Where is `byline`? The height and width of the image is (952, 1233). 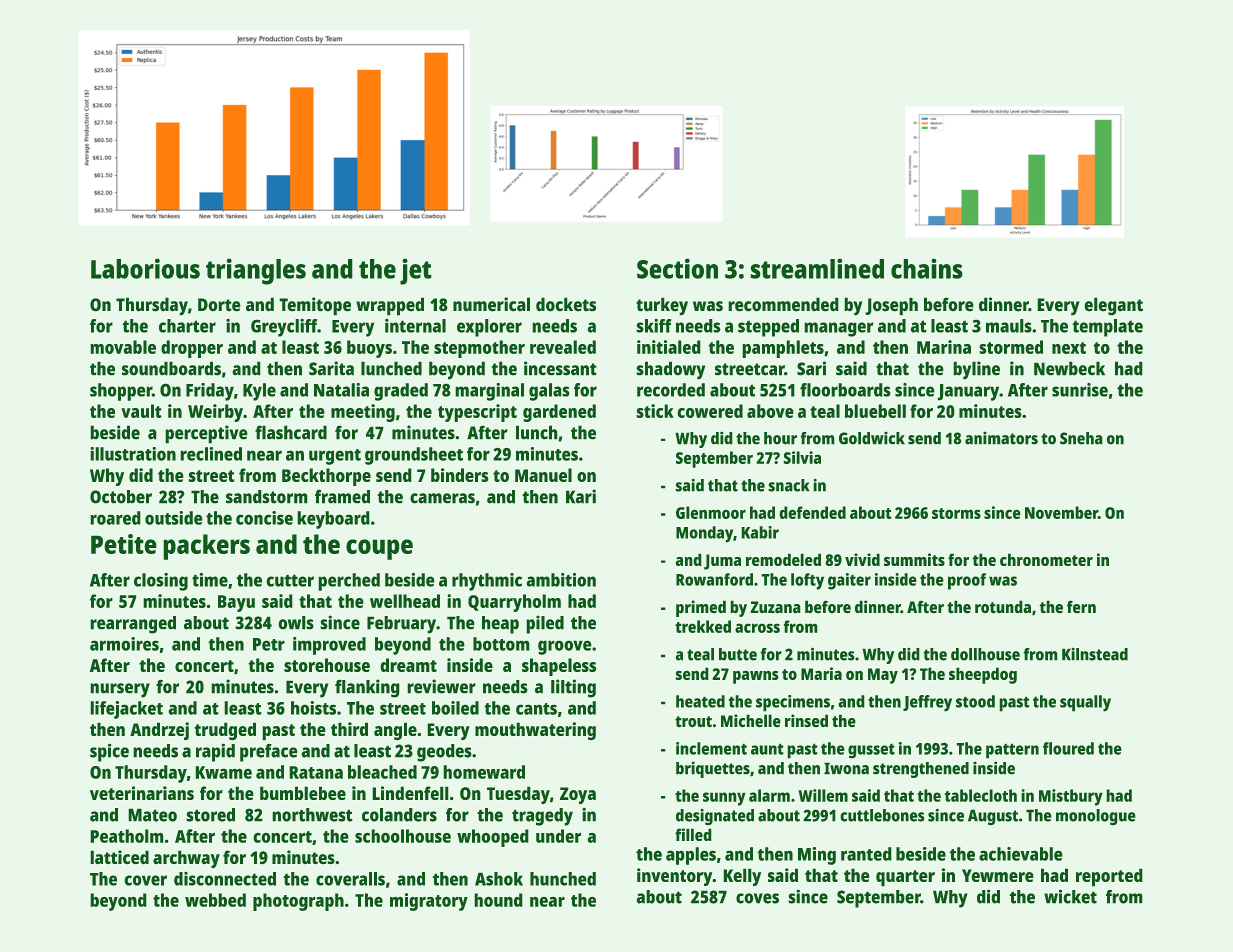
byline is located at coordinates (976, 370).
